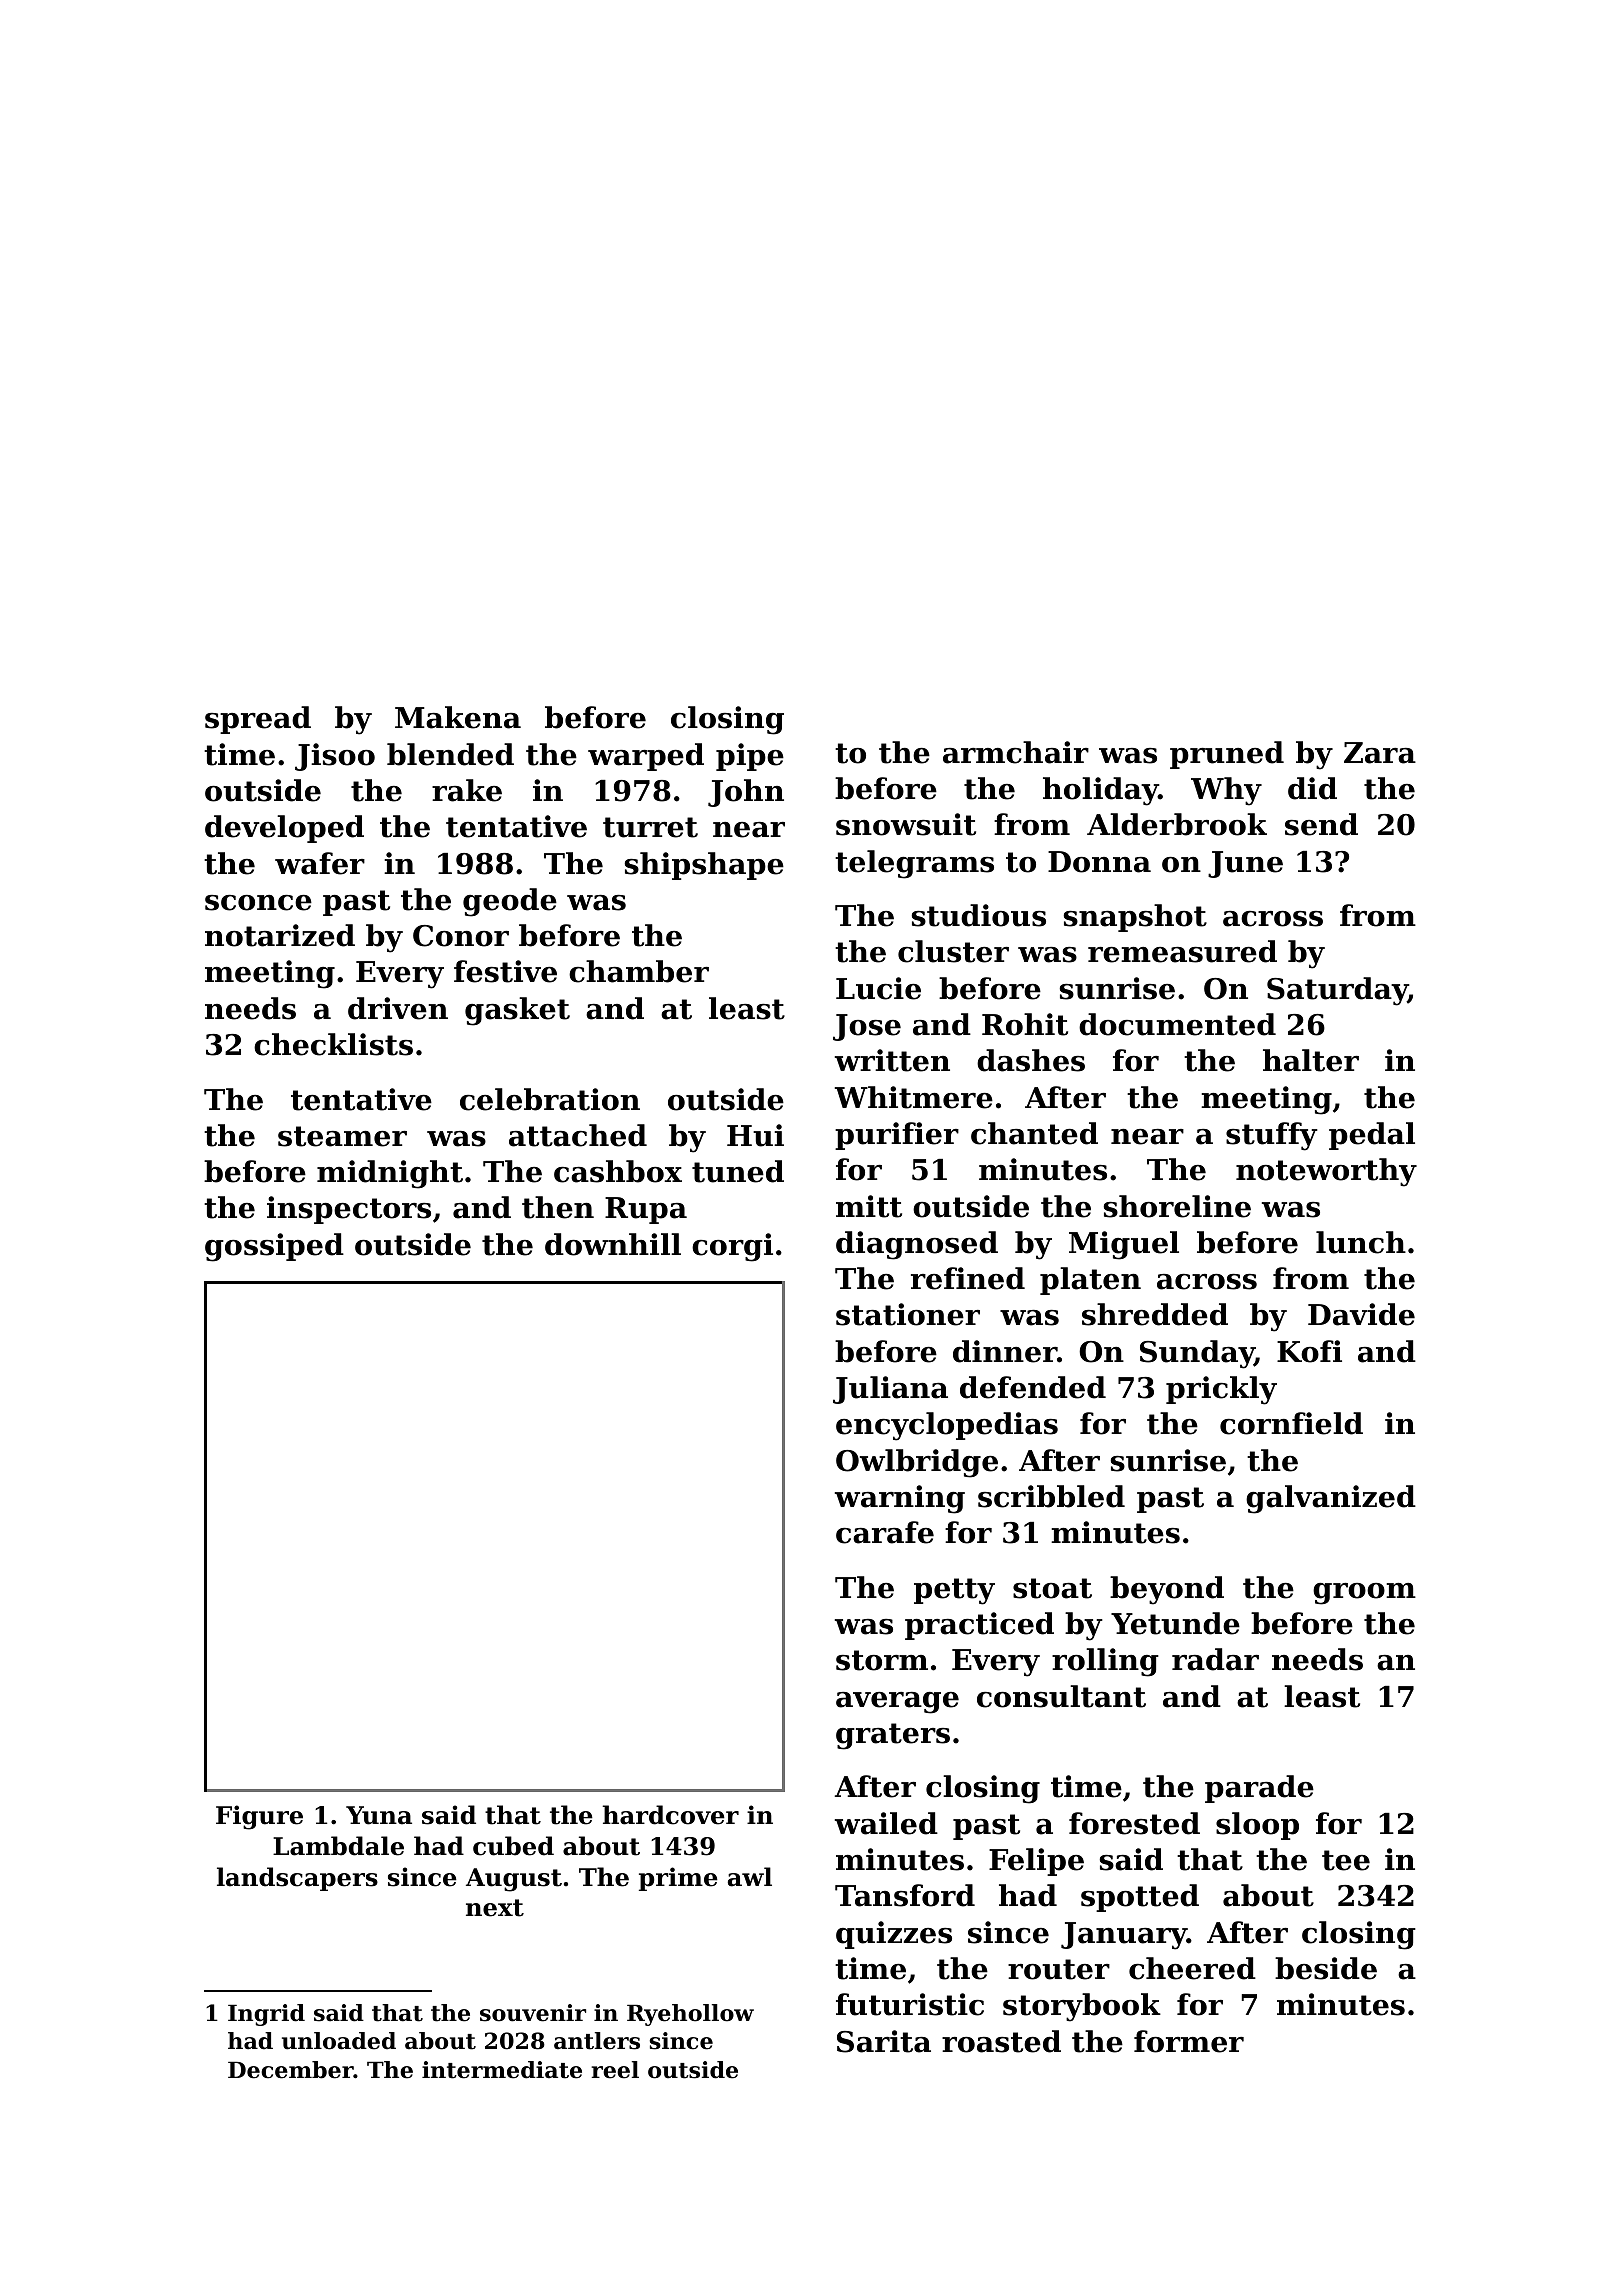  What do you see at coordinates (1337, 991) in the image?
I see `Saturday` at bounding box center [1337, 991].
